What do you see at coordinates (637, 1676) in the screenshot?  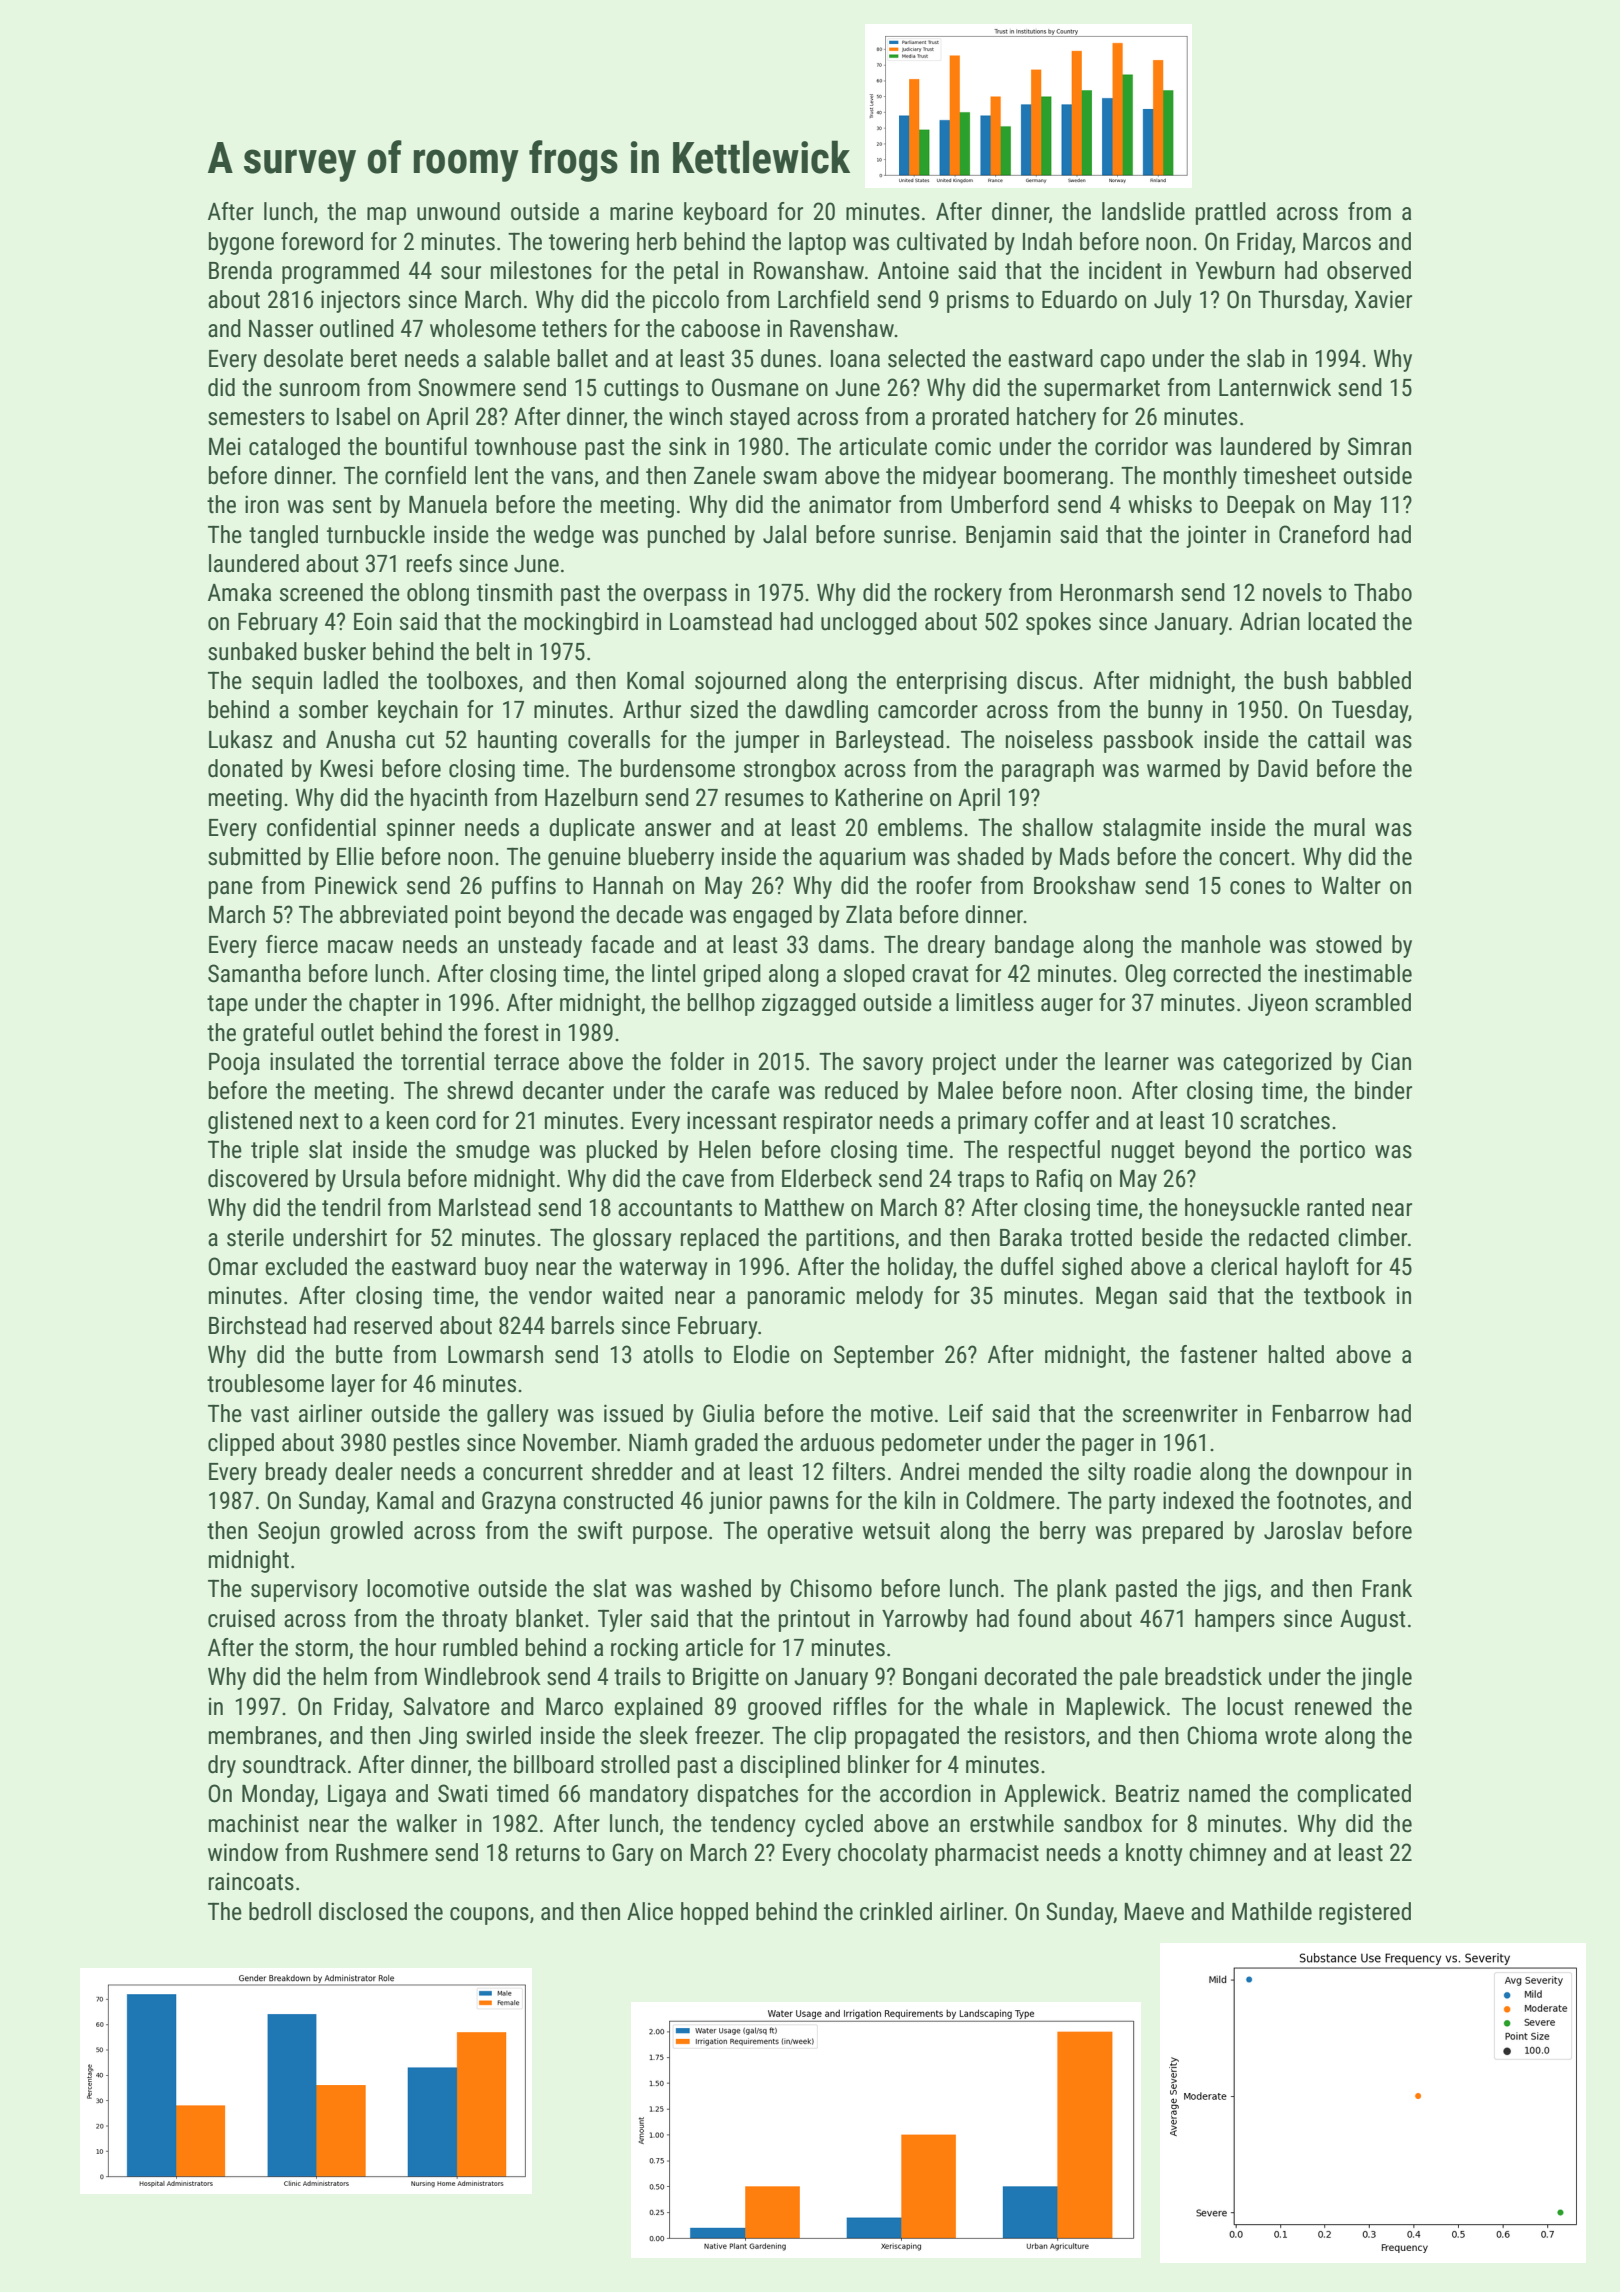 I see `trails` at bounding box center [637, 1676].
